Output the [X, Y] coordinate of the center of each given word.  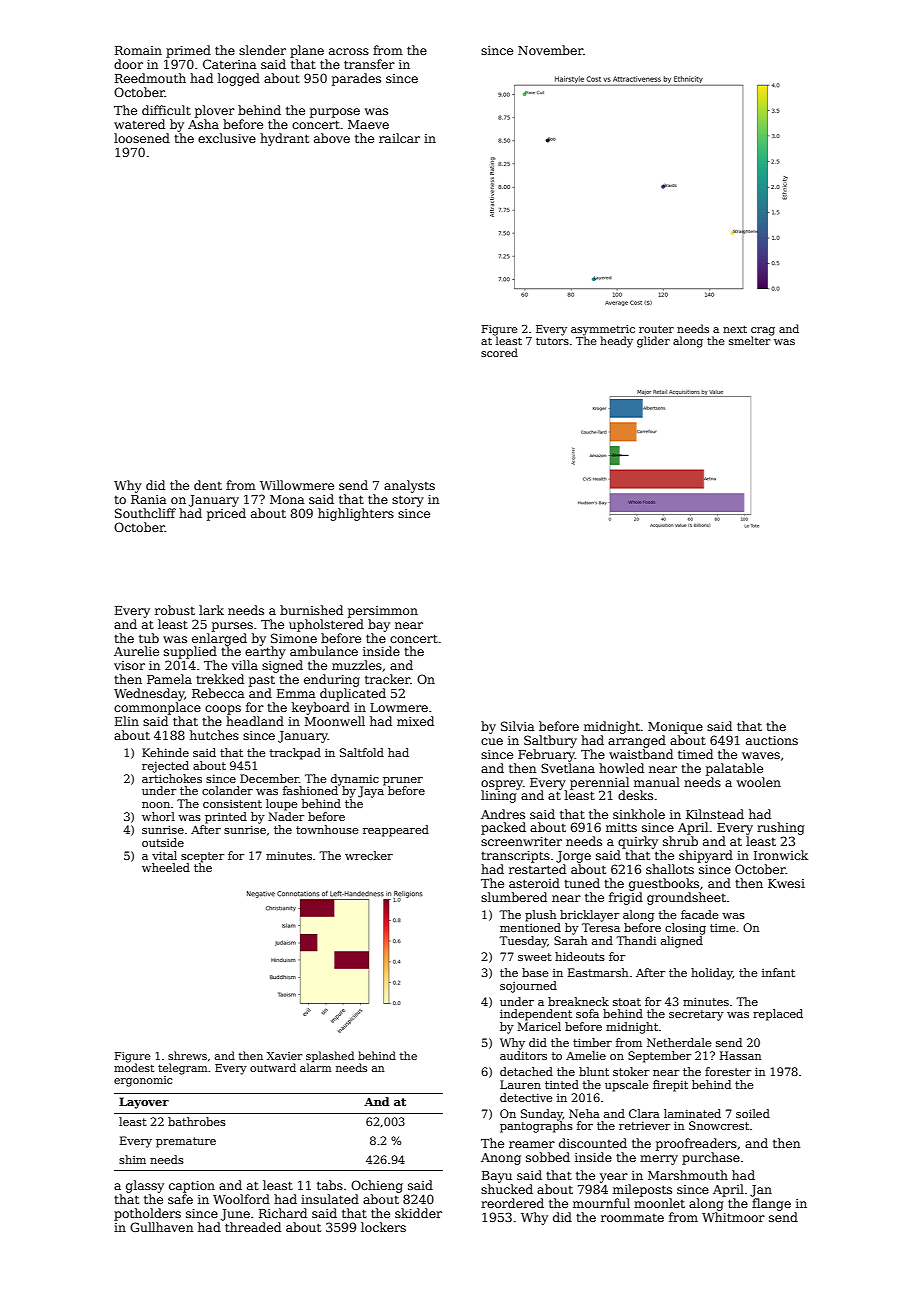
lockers [383, 1227]
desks [635, 795]
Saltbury [550, 741]
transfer [369, 64]
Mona [287, 499]
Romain [138, 50]
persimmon [383, 612]
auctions [772, 740]
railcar [399, 138]
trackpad [295, 754]
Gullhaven [161, 1227]
